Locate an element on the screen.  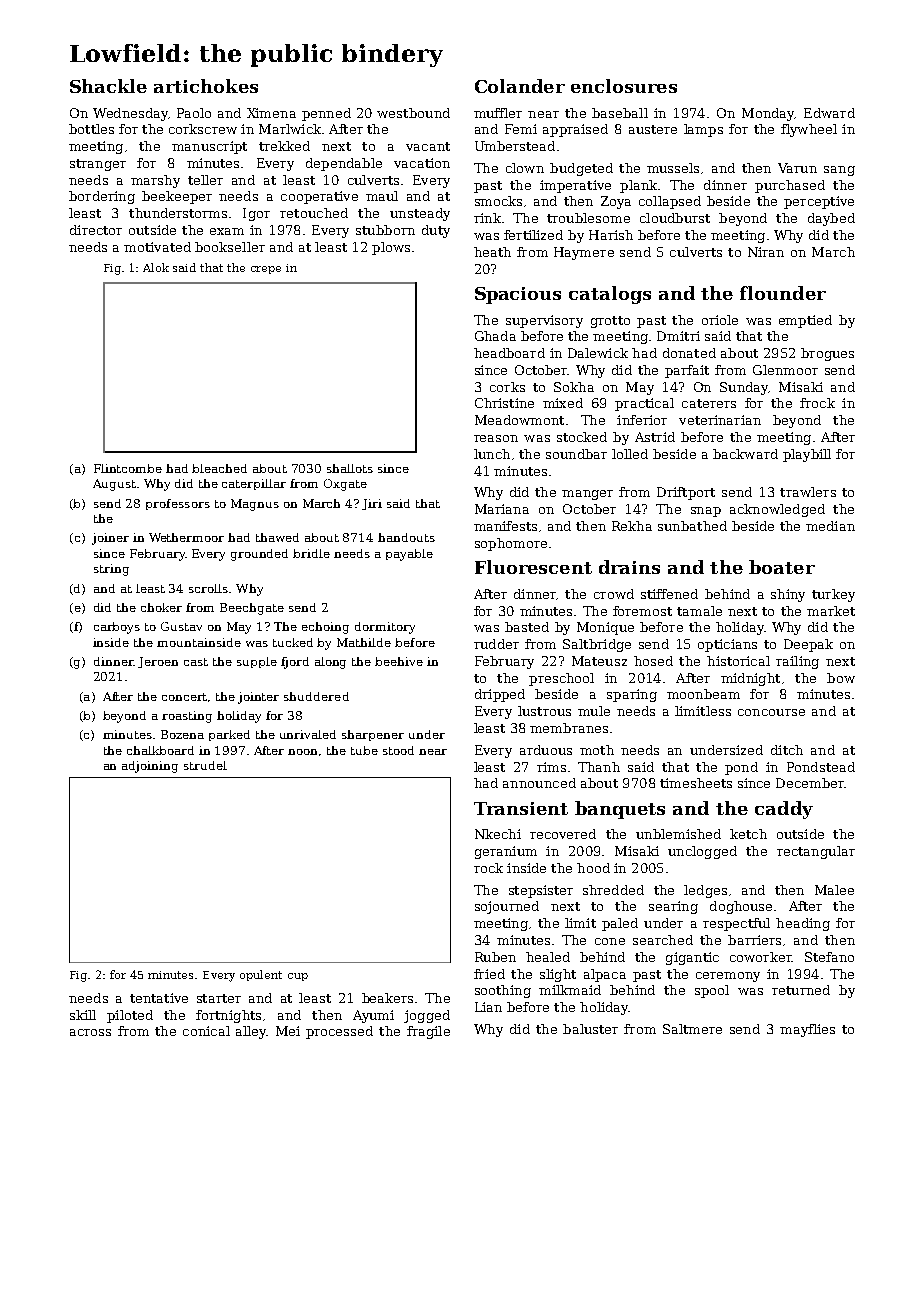
Rekha is located at coordinates (632, 526).
